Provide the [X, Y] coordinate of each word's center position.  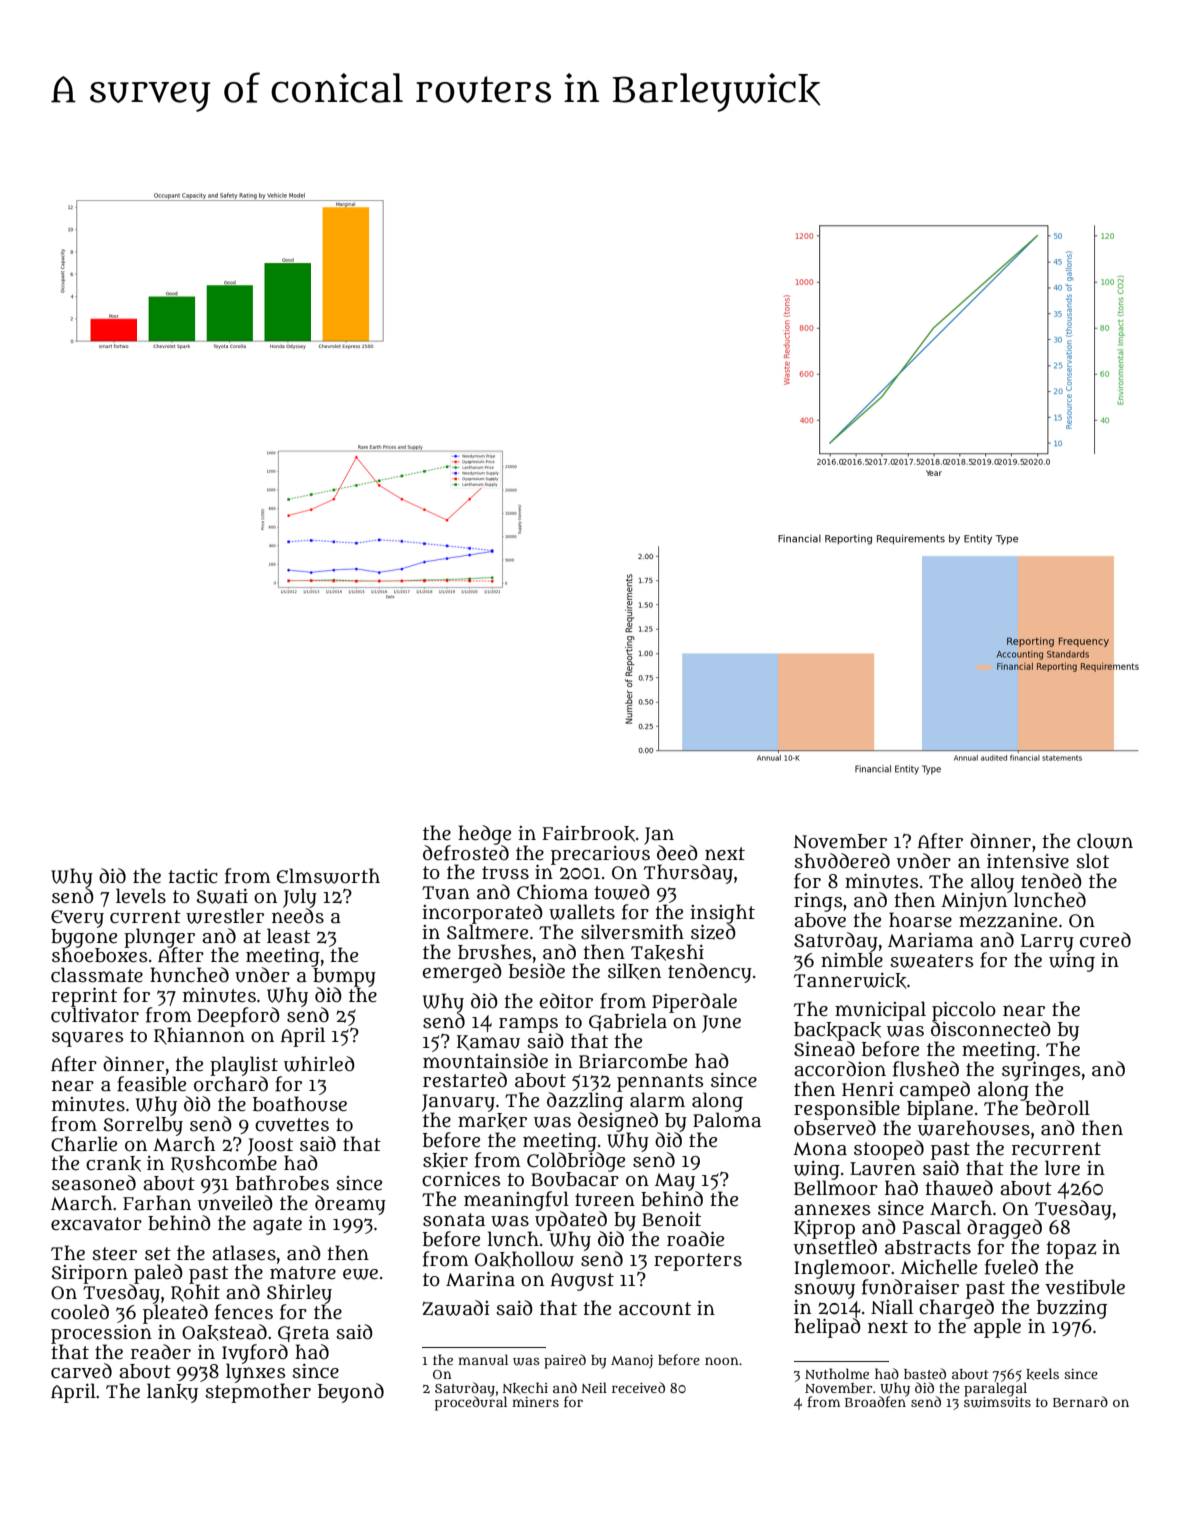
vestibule [1085, 1287]
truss [505, 873]
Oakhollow [524, 1259]
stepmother [258, 1393]
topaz [1071, 1250]
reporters [698, 1262]
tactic [193, 876]
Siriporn [89, 1274]
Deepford [238, 1017]
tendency [710, 973]
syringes [1041, 1071]
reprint [84, 997]
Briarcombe [633, 1061]
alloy [994, 883]
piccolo [964, 1011]
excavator [96, 1224]
